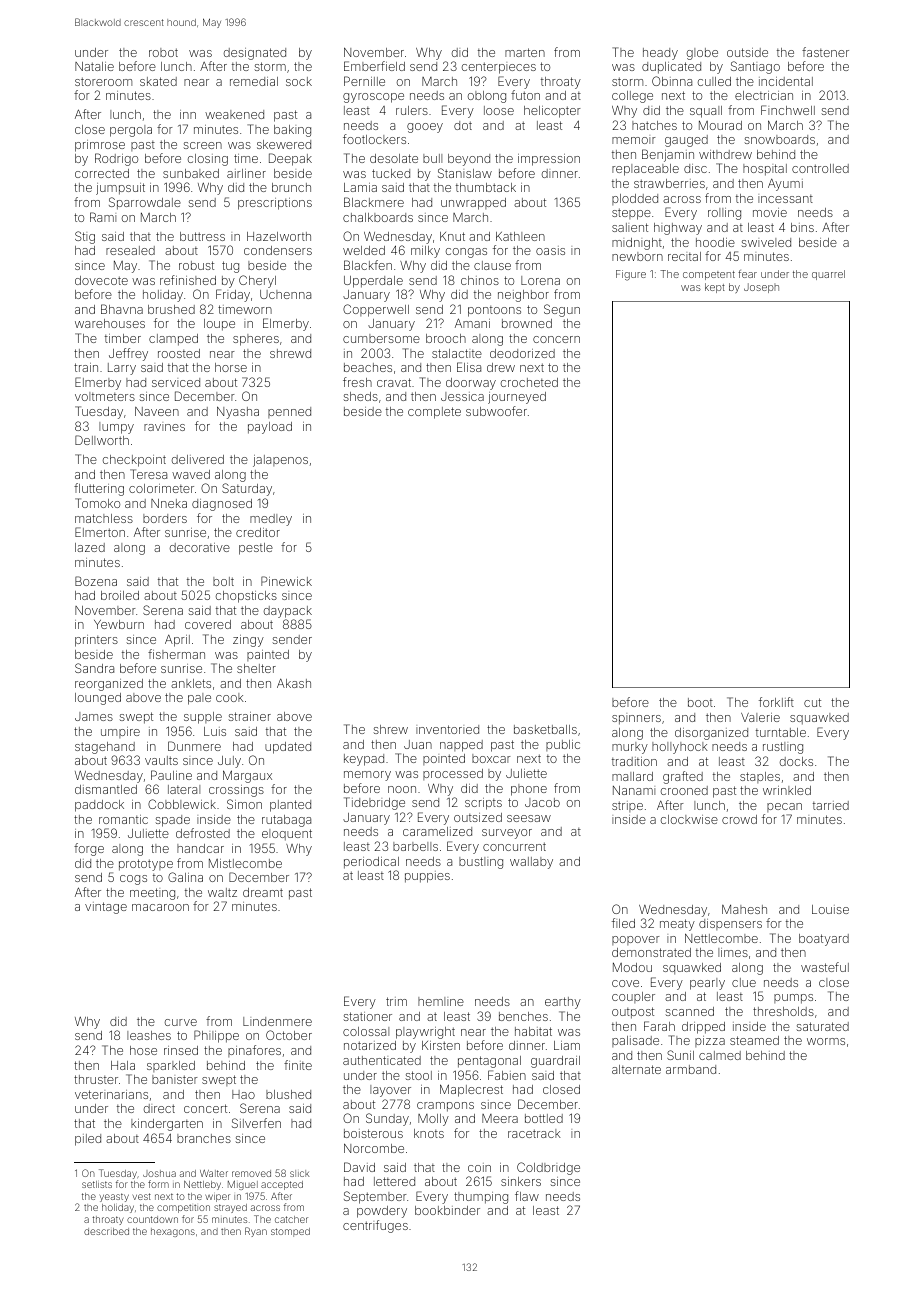  I want to click on stationer, so click(367, 1016).
